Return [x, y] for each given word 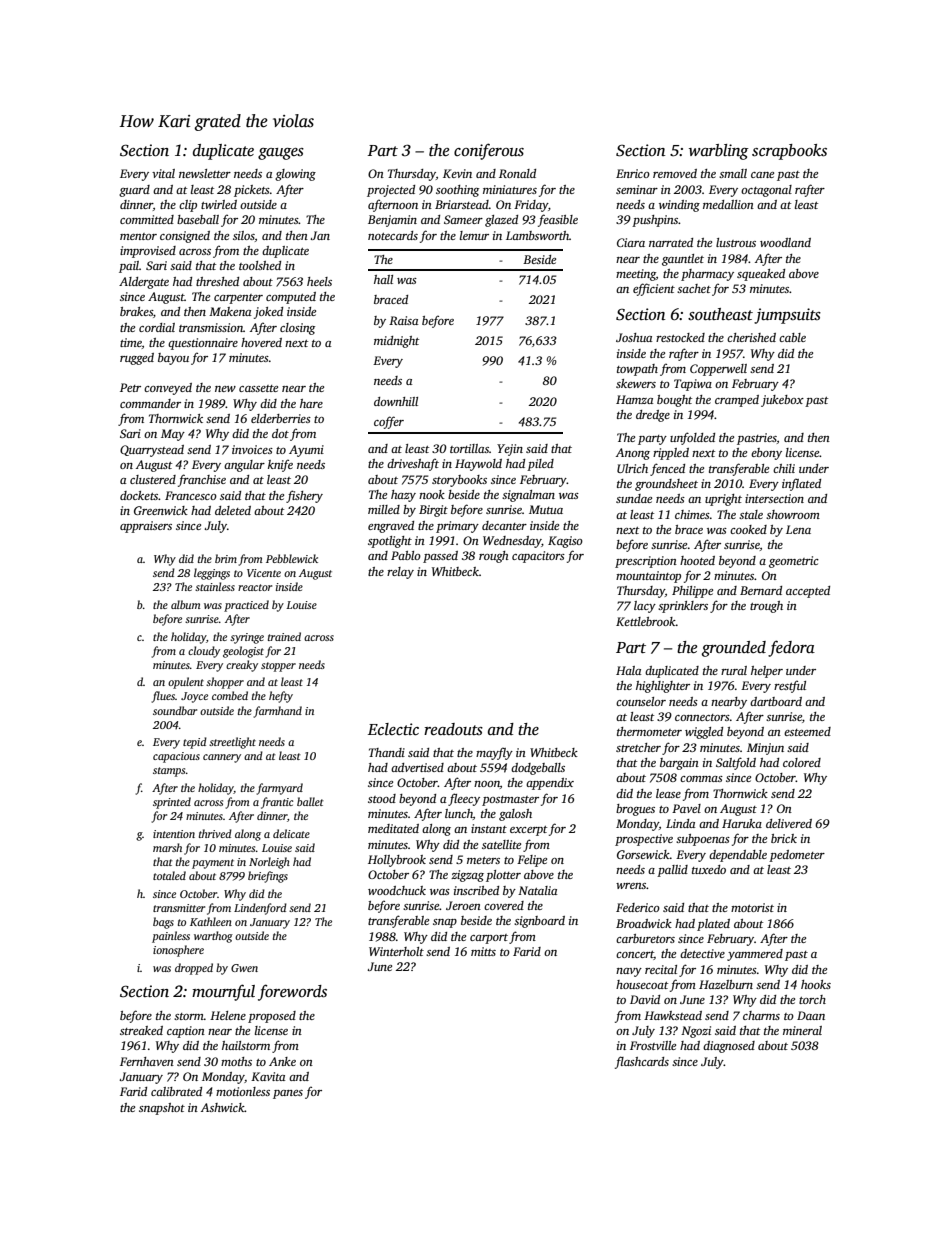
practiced [246, 606]
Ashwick [223, 1107]
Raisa [403, 320]
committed [147, 219]
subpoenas [703, 840]
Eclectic [393, 729]
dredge [653, 416]
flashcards [642, 1062]
